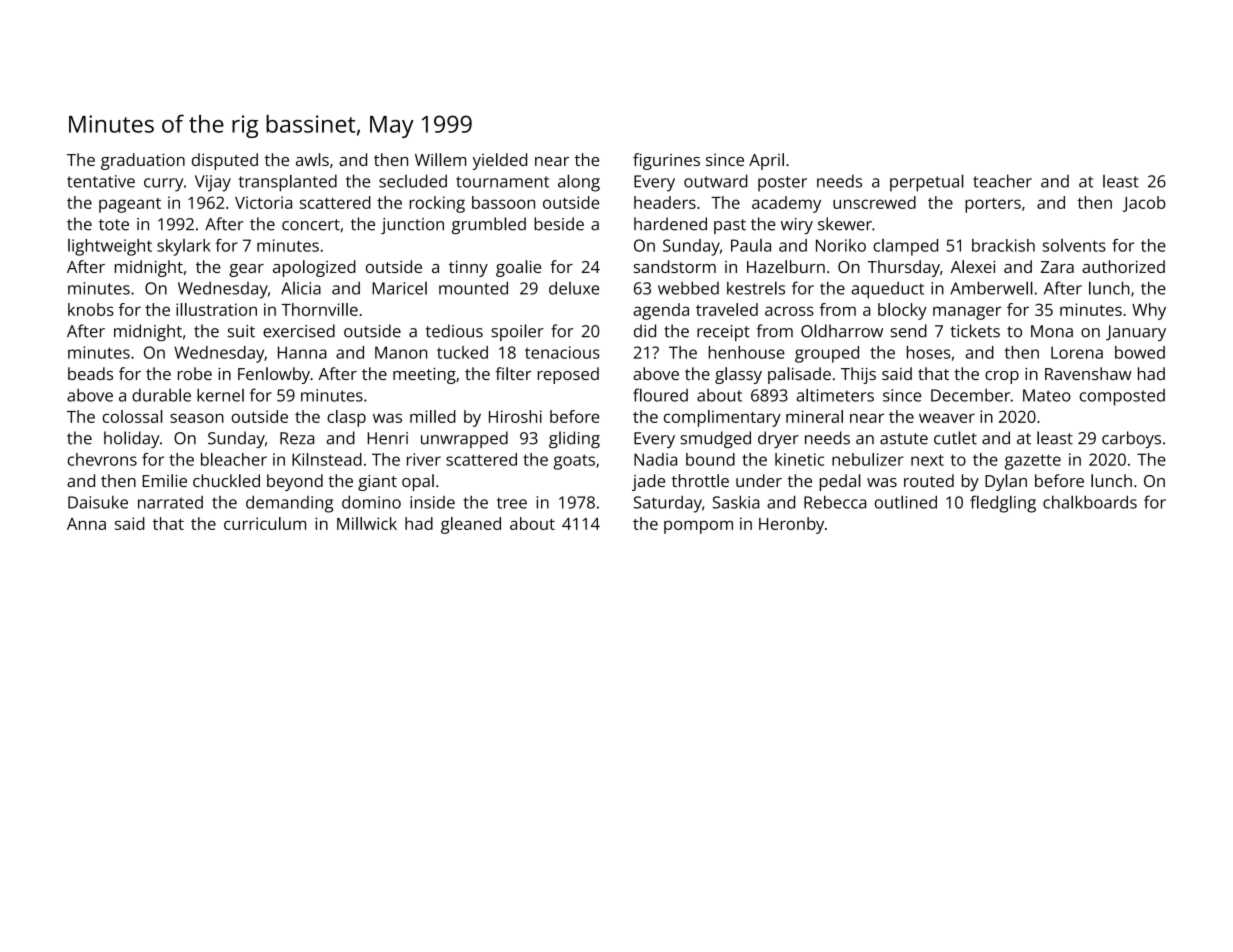 This image has height=952, width=1233. What do you see at coordinates (489, 225) in the image?
I see `grumbled` at bounding box center [489, 225].
